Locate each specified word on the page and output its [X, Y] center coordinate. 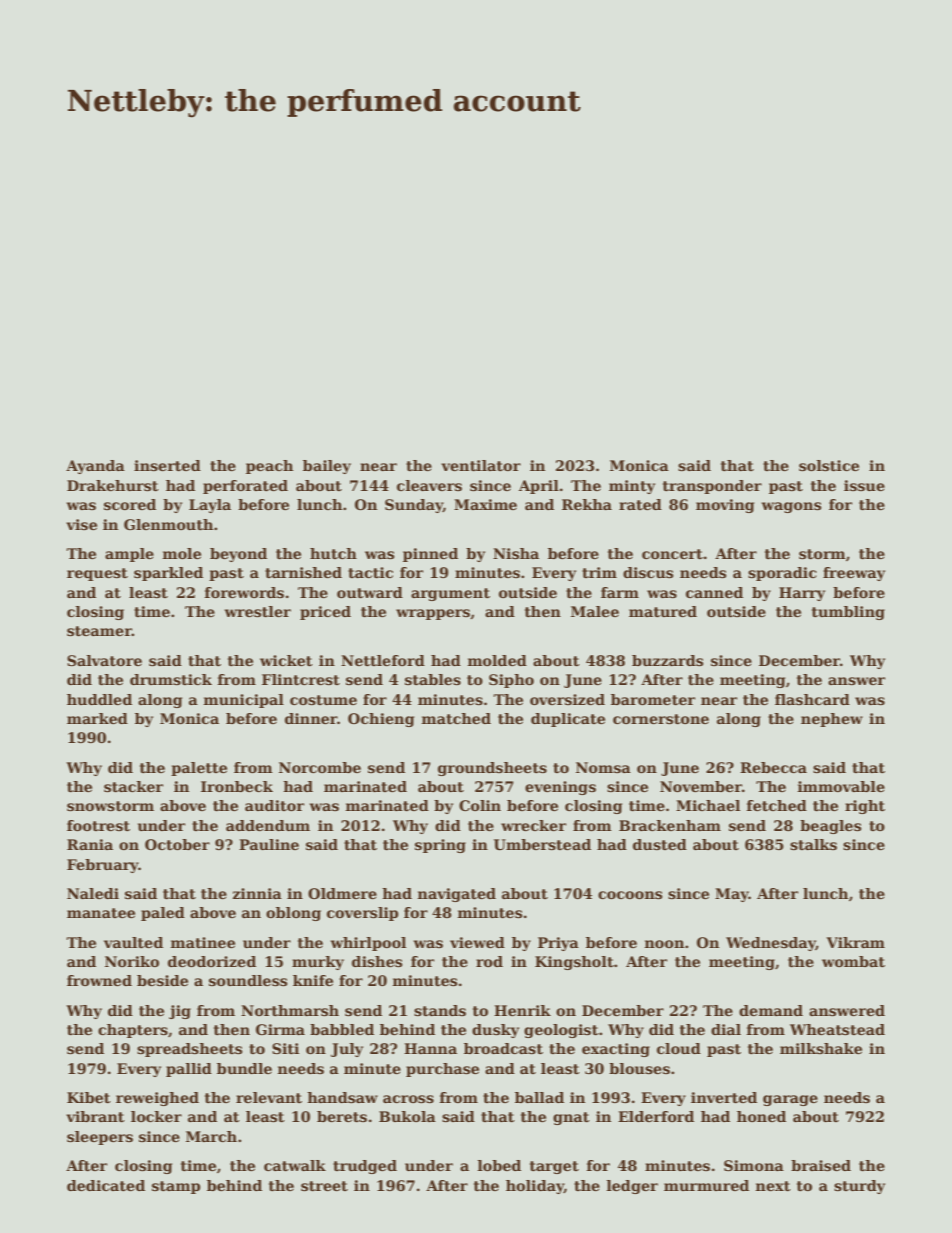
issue [864, 485]
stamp [176, 1187]
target [554, 1167]
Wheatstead [837, 1029]
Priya [558, 944]
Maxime [485, 504]
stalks [813, 844]
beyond [238, 555]
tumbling [848, 613]
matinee [202, 942]
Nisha [516, 553]
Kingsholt [574, 963]
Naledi [93, 893]
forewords [244, 592]
